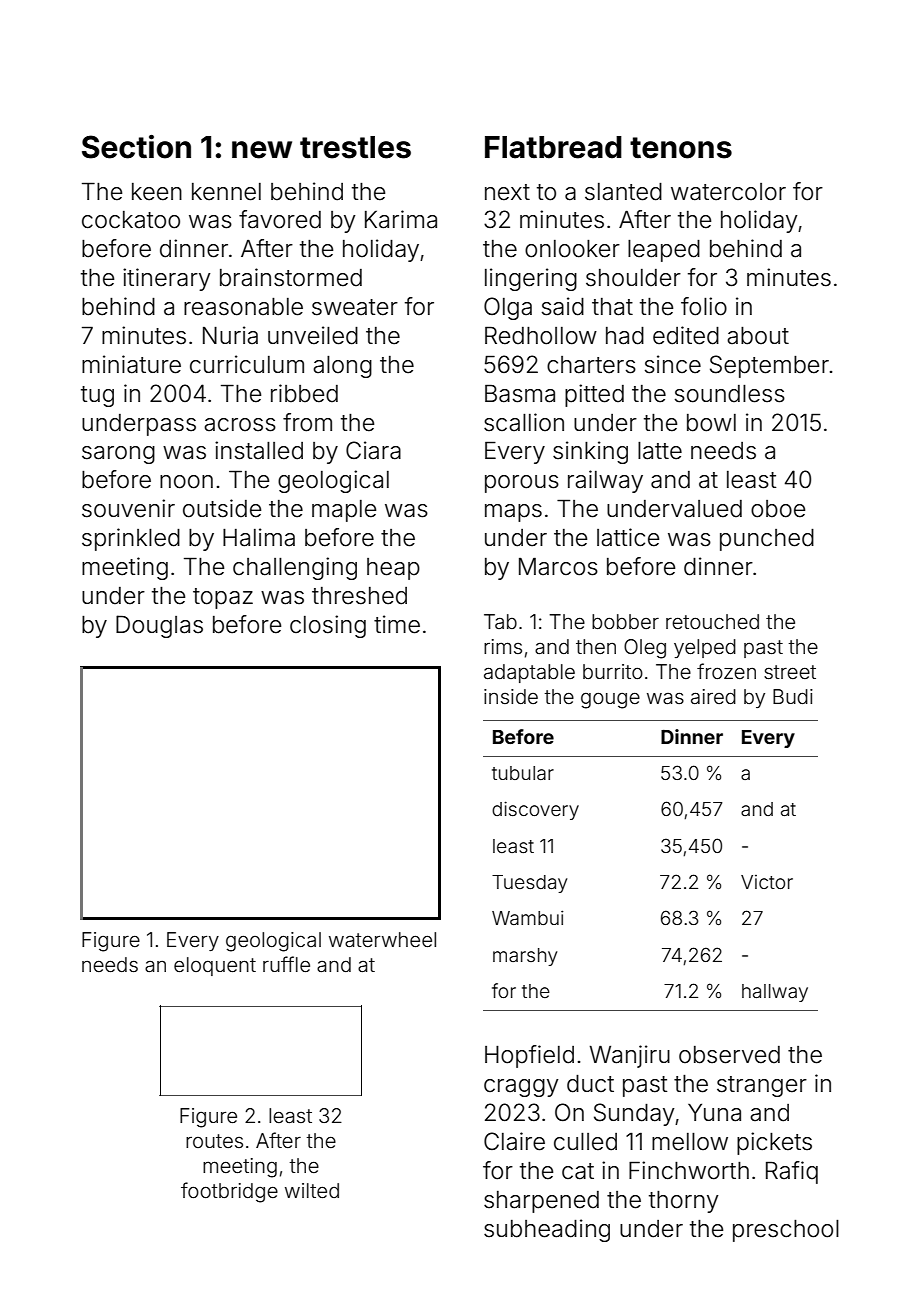  Describe the element at coordinates (681, 148) in the document. I see `tenons` at that location.
